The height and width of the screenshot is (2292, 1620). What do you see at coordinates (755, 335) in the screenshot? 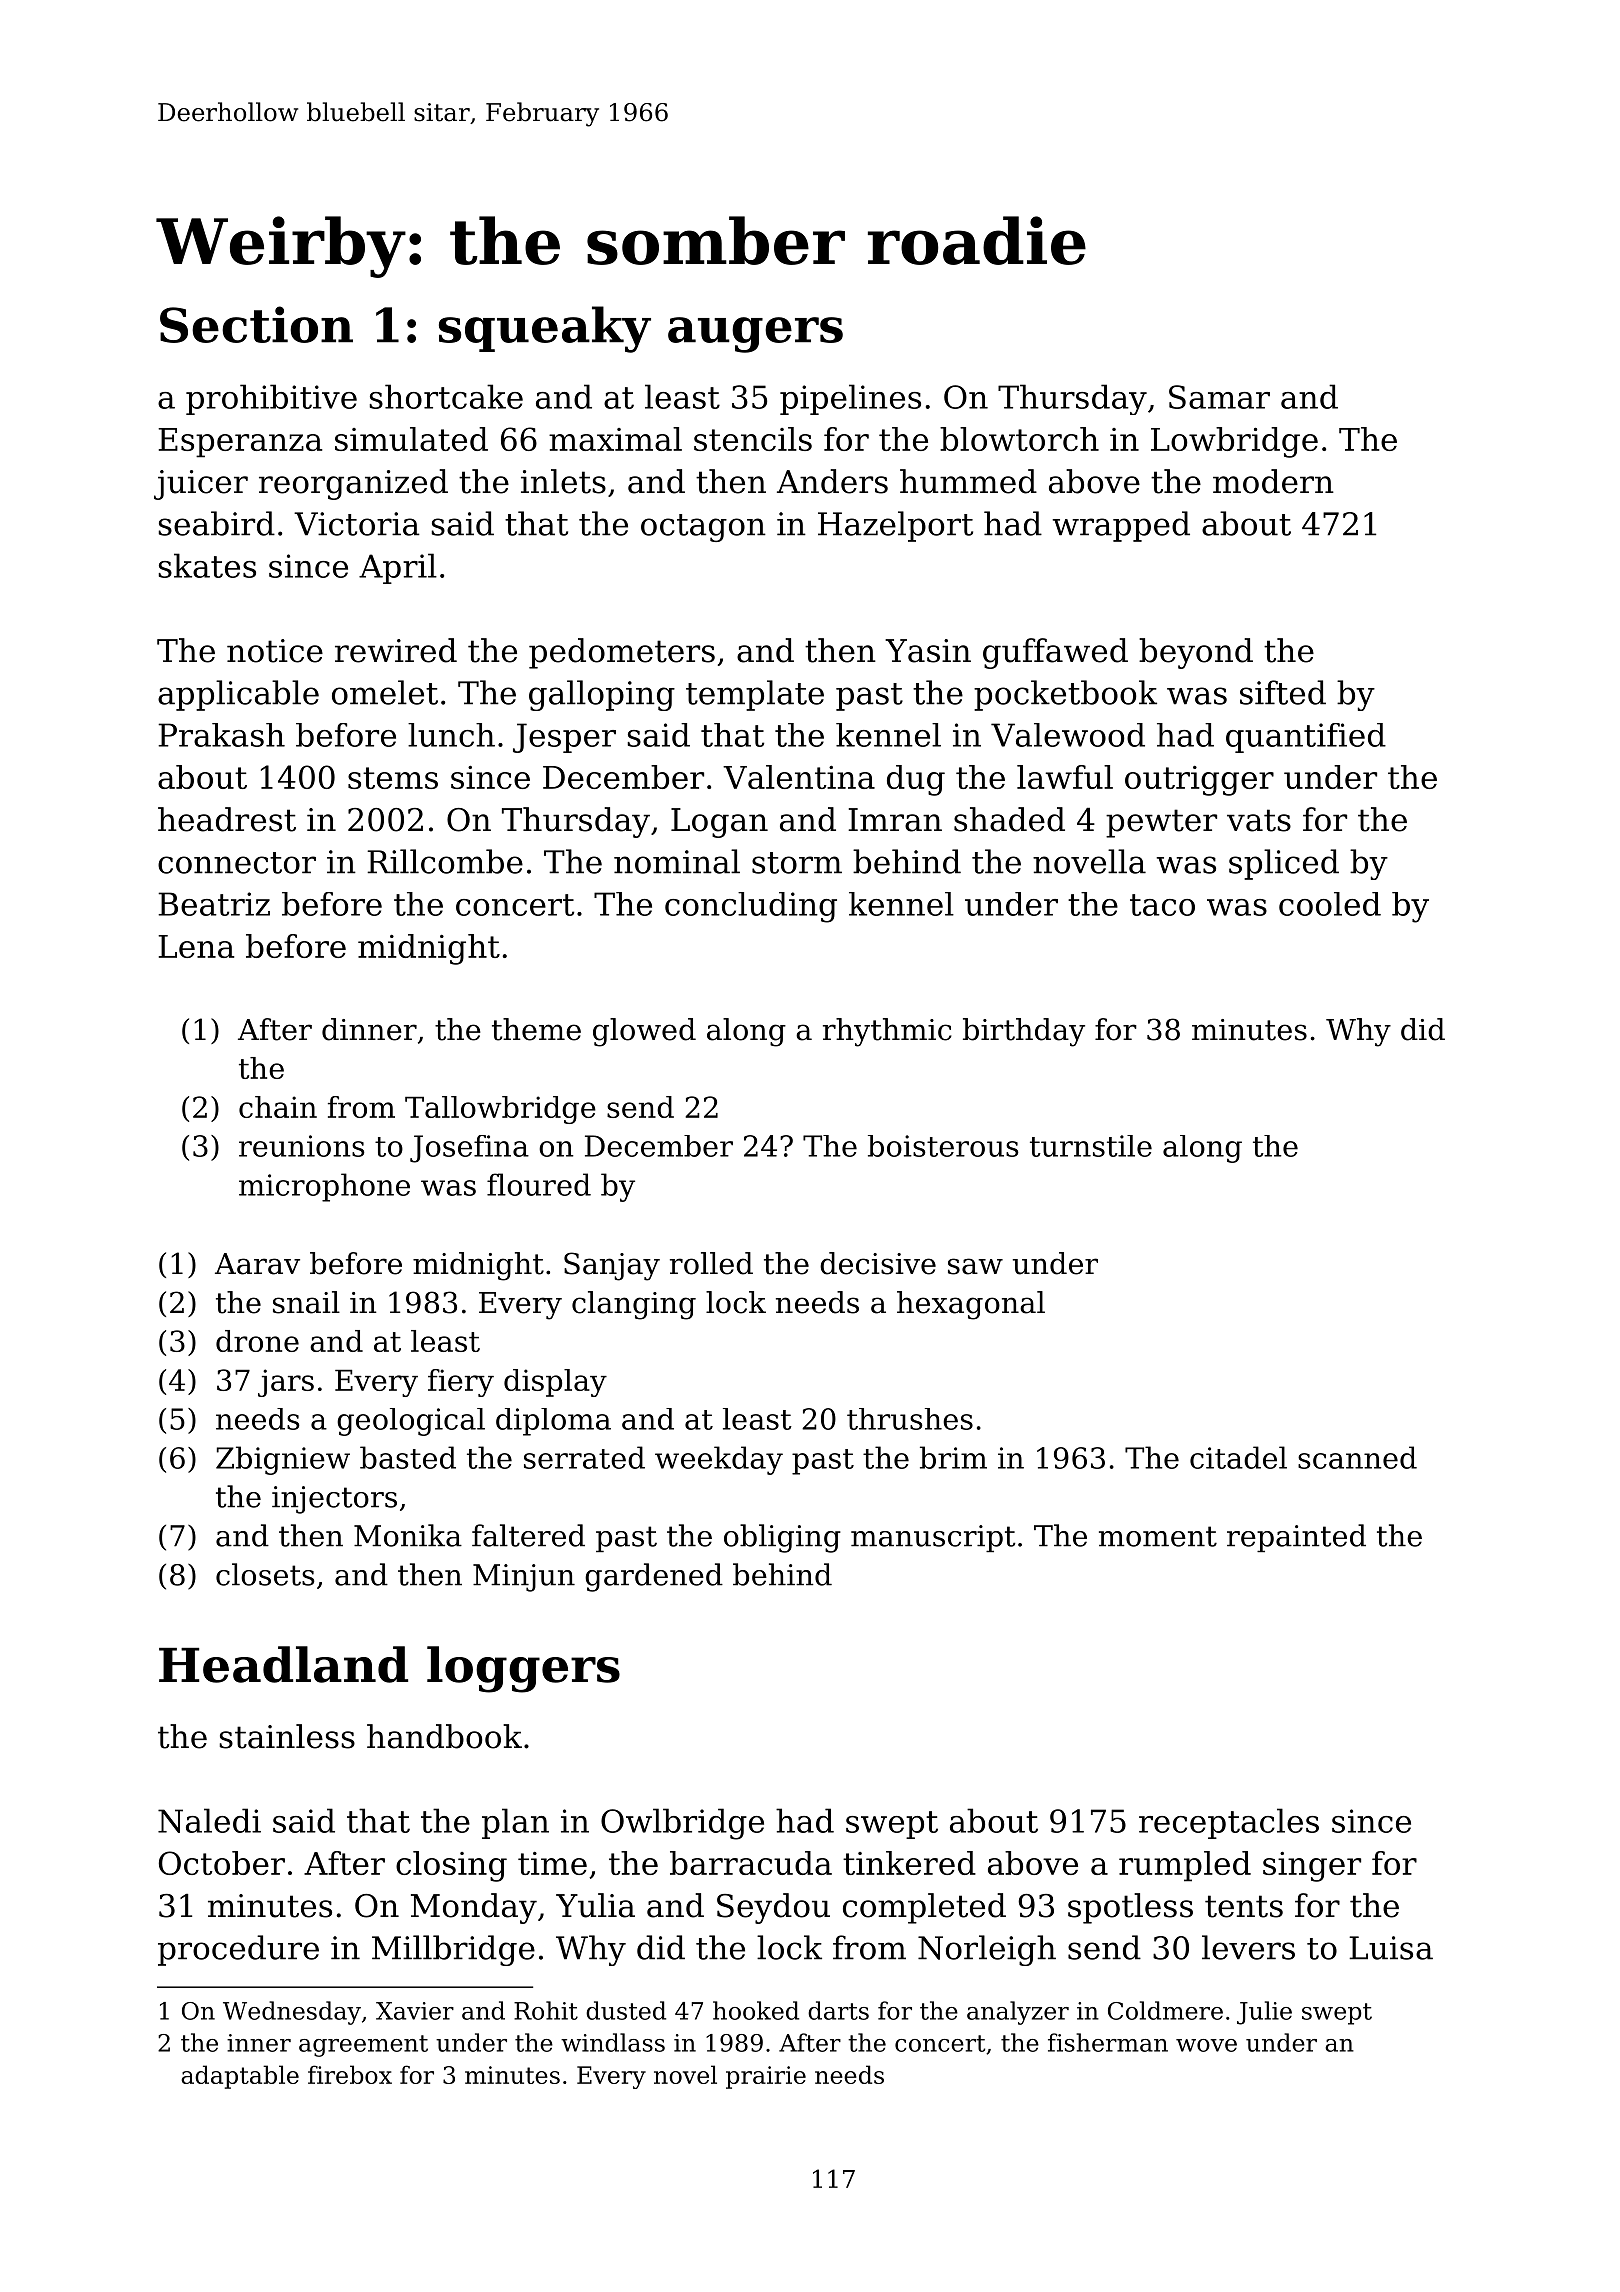
I see `augers` at bounding box center [755, 335].
